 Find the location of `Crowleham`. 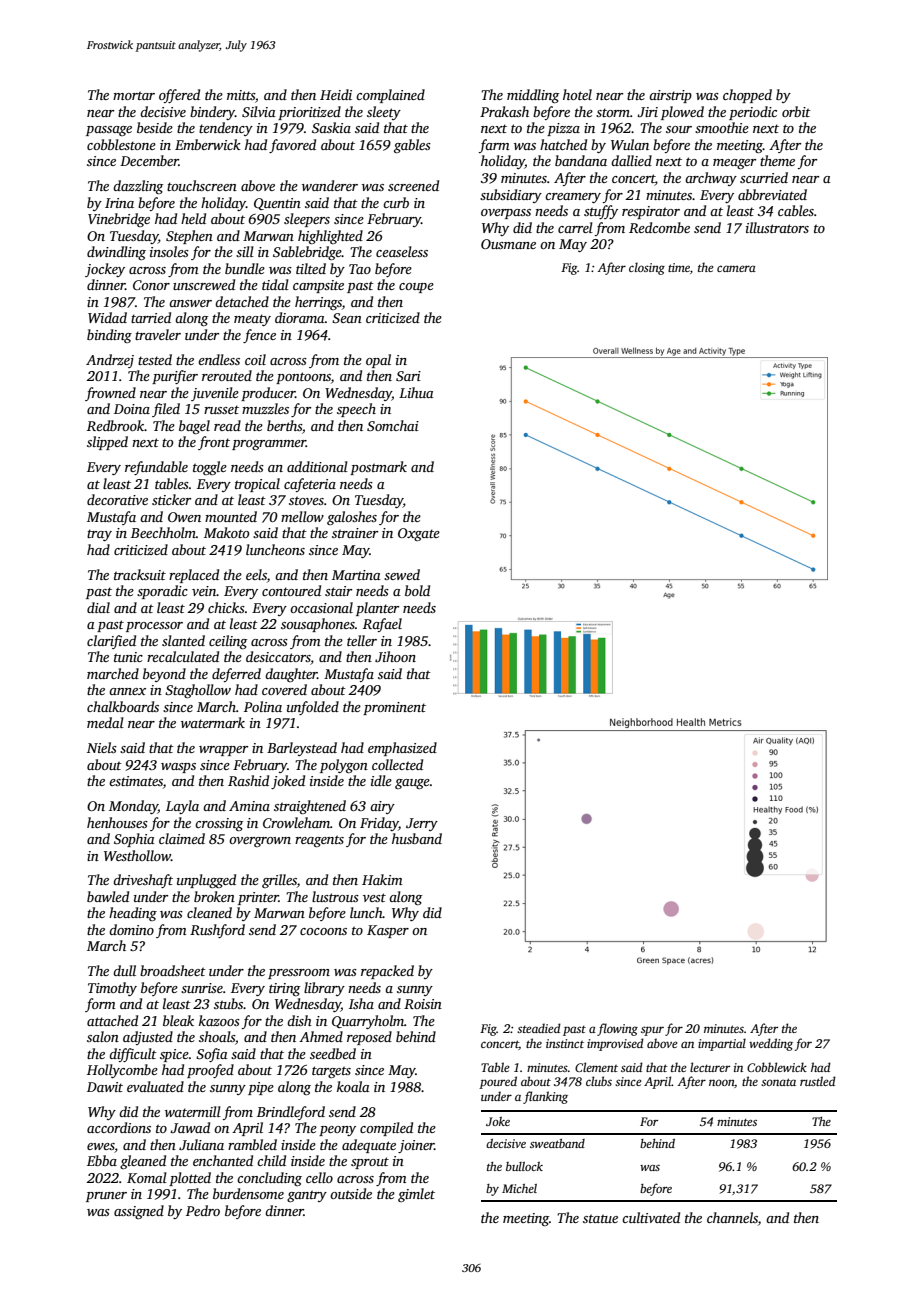

Crowleham is located at coordinates (296, 822).
